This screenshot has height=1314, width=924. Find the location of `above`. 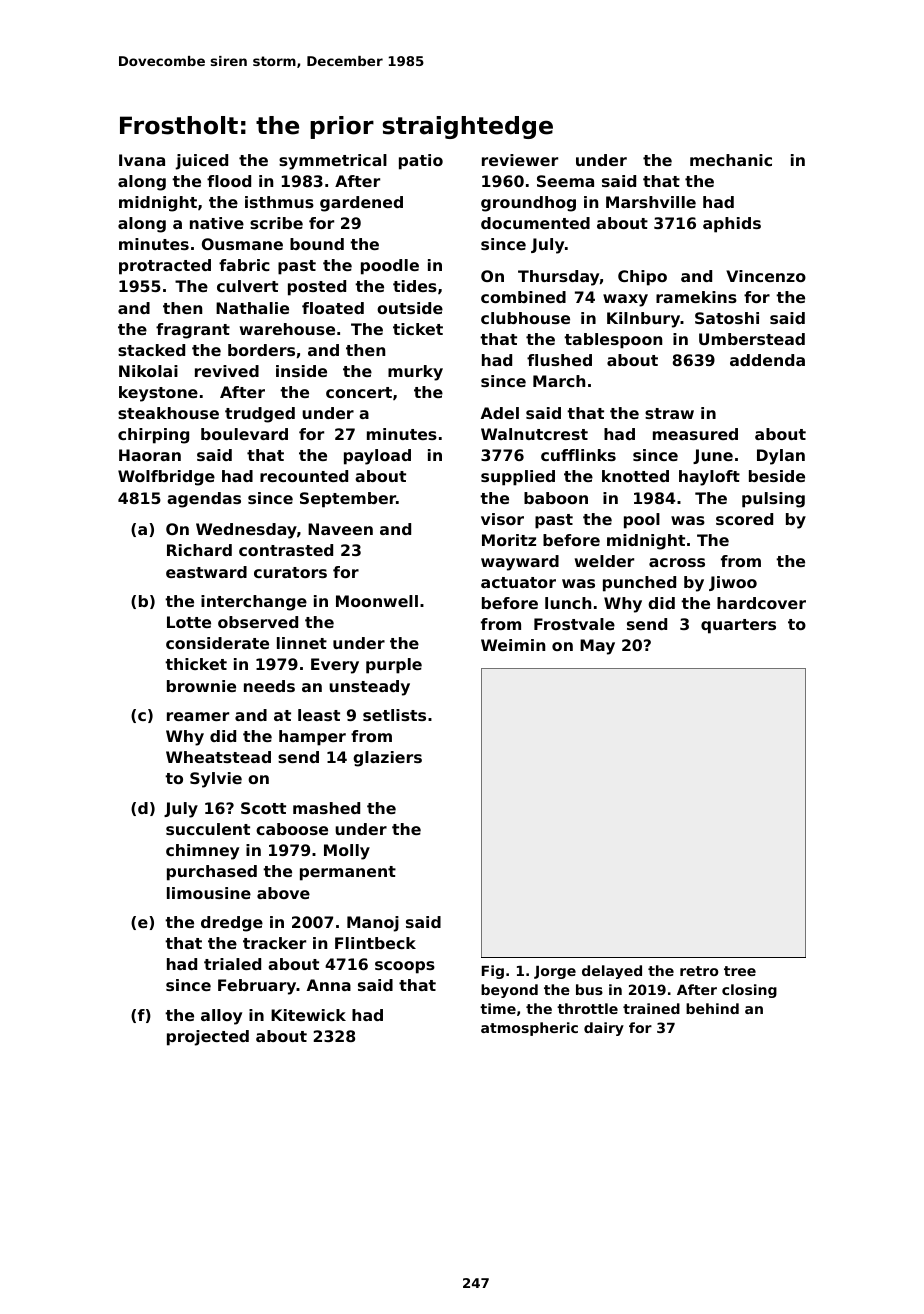

above is located at coordinates (283, 893).
